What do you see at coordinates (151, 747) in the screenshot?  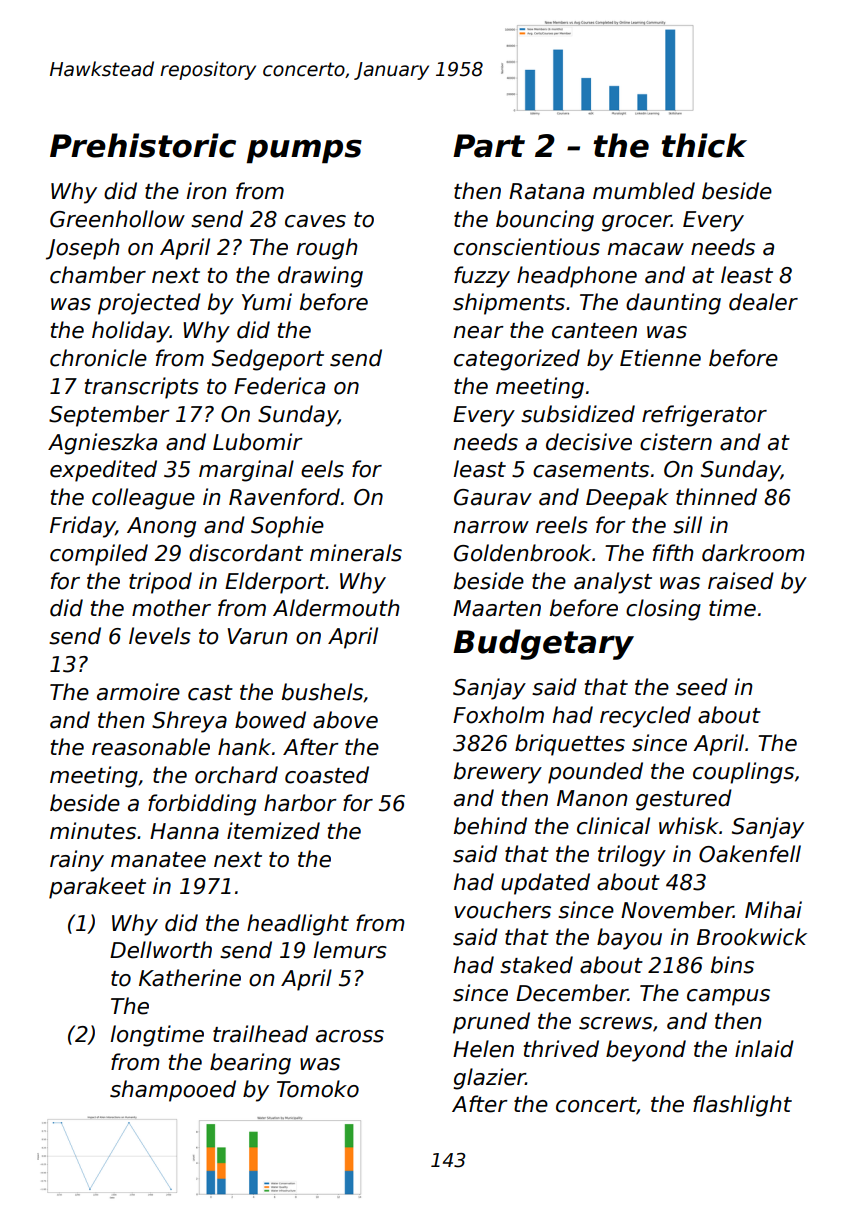 I see `reasonable` at bounding box center [151, 747].
